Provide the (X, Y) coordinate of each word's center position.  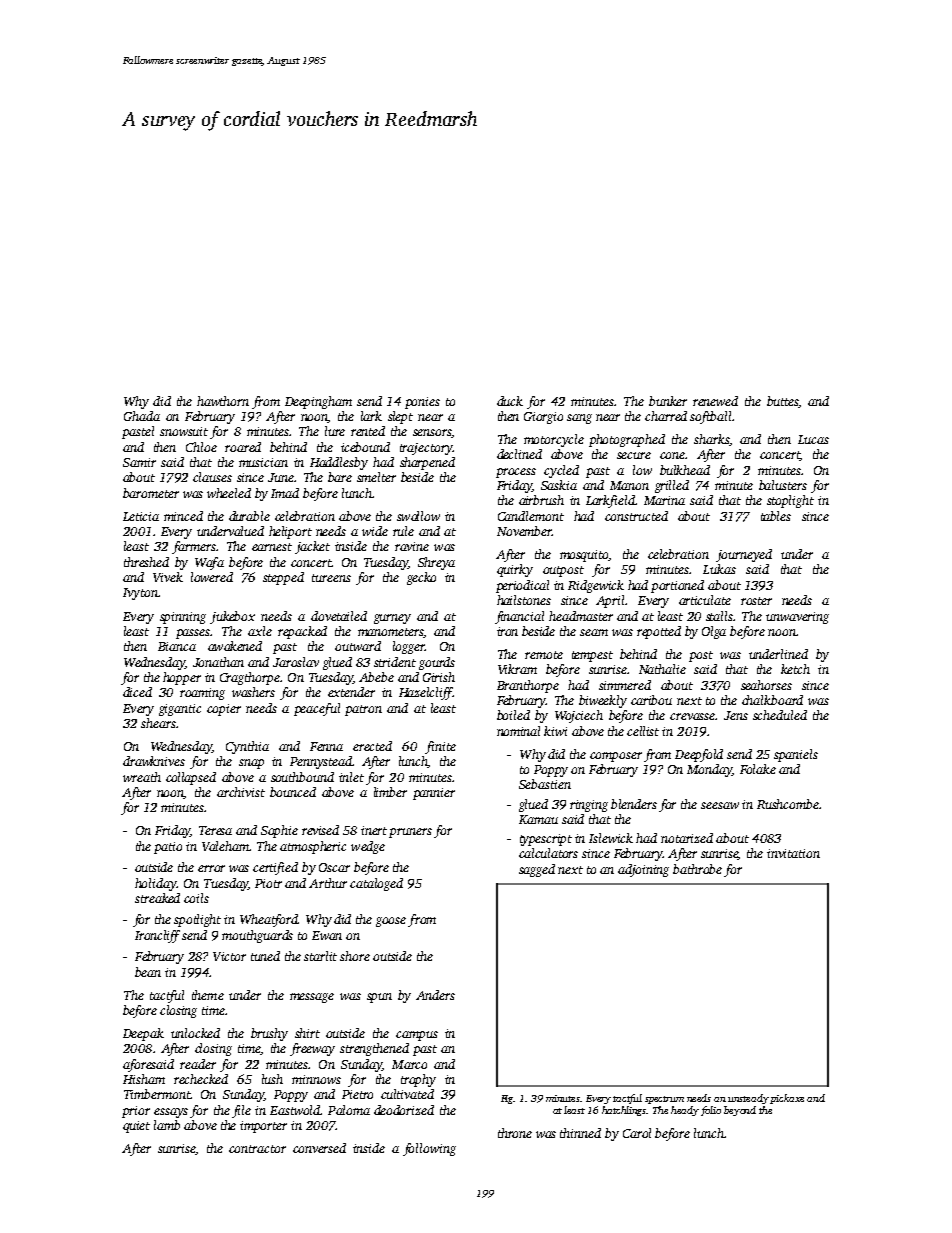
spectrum (664, 1100)
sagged (537, 870)
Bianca (177, 646)
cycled (561, 471)
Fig (507, 1099)
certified (275, 868)
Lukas (719, 569)
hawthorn (223, 401)
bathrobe (697, 869)
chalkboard (772, 700)
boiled (513, 715)
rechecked (201, 1079)
